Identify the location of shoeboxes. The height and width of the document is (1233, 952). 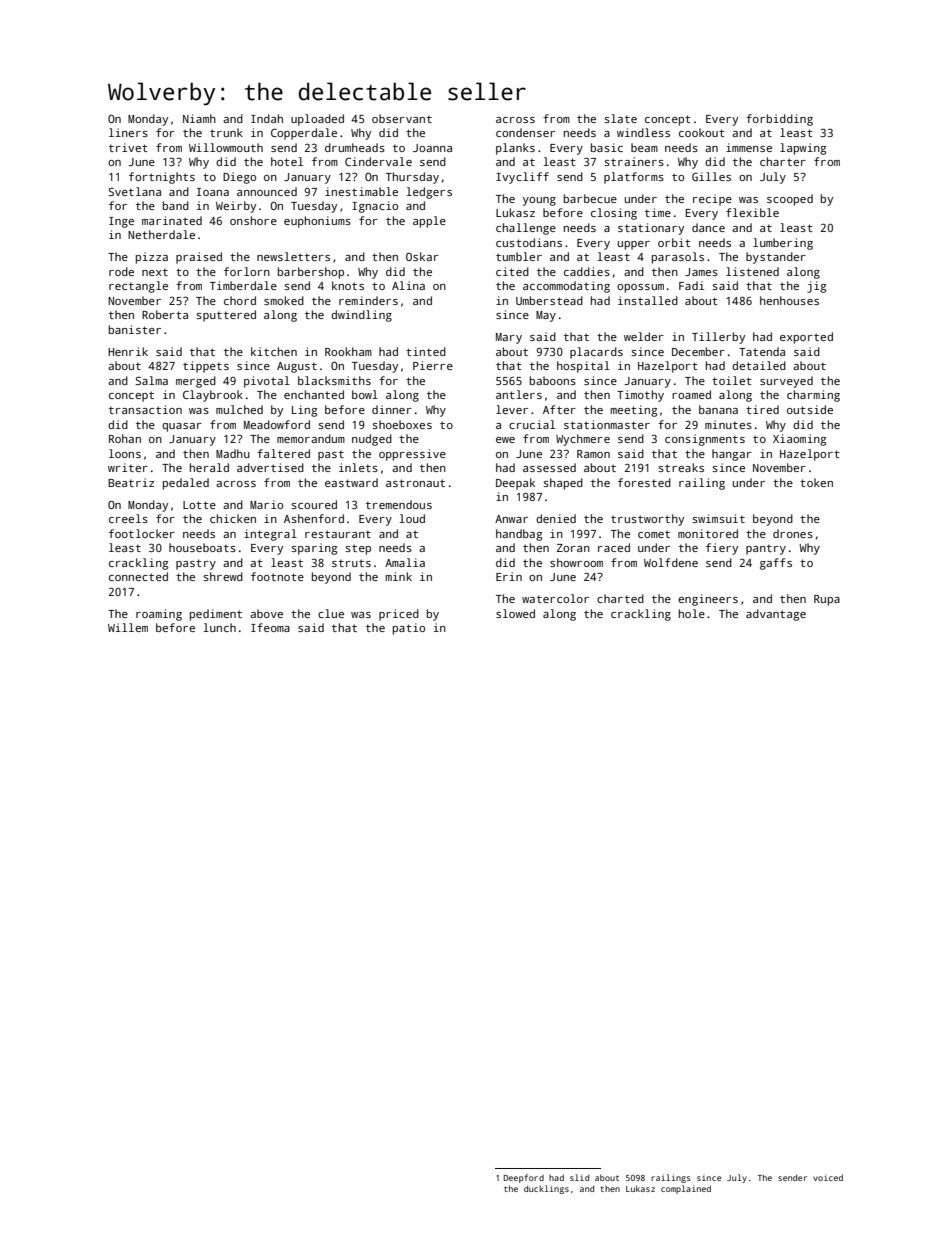
(402, 424).
